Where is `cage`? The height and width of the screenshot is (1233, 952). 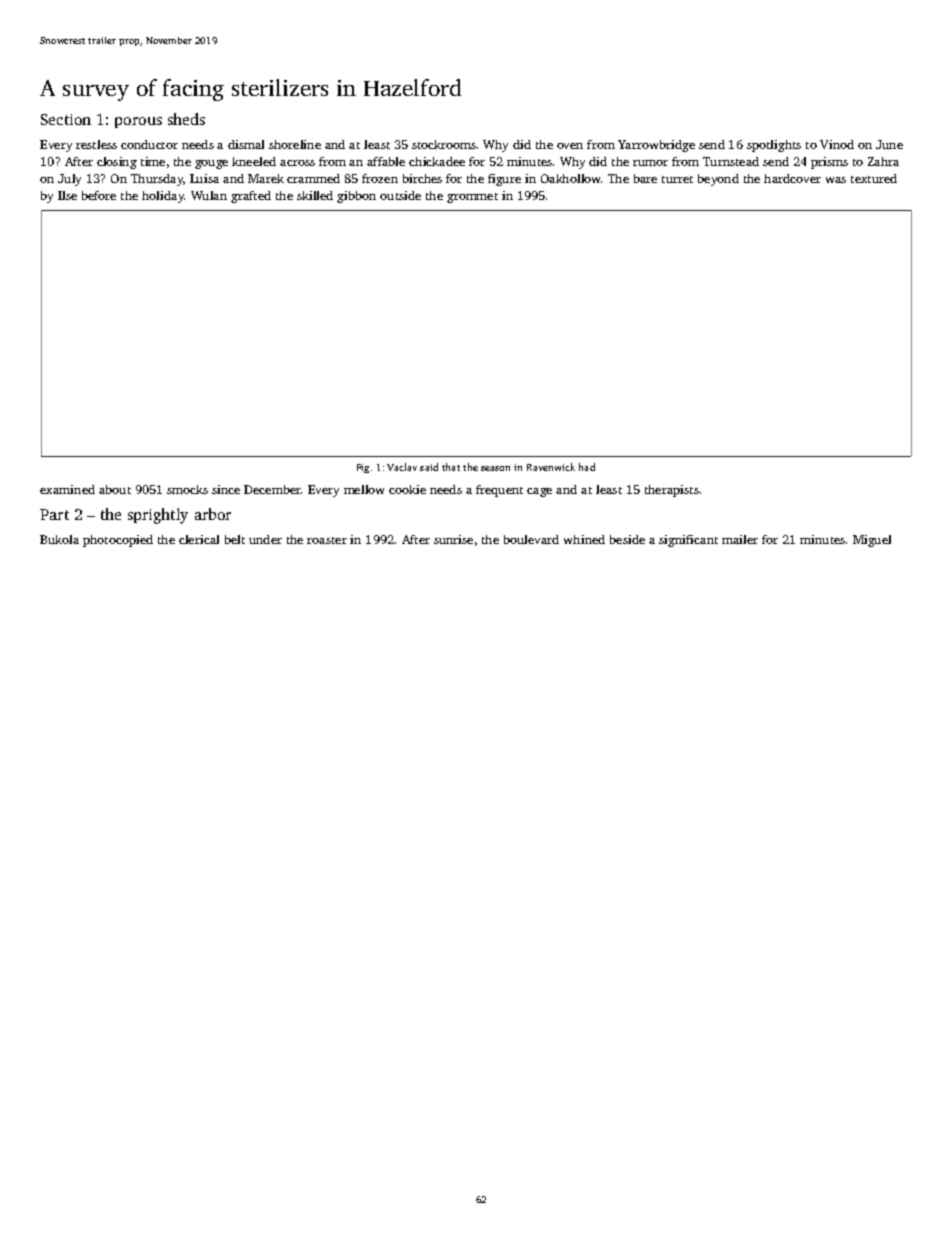 cage is located at coordinates (539, 492).
